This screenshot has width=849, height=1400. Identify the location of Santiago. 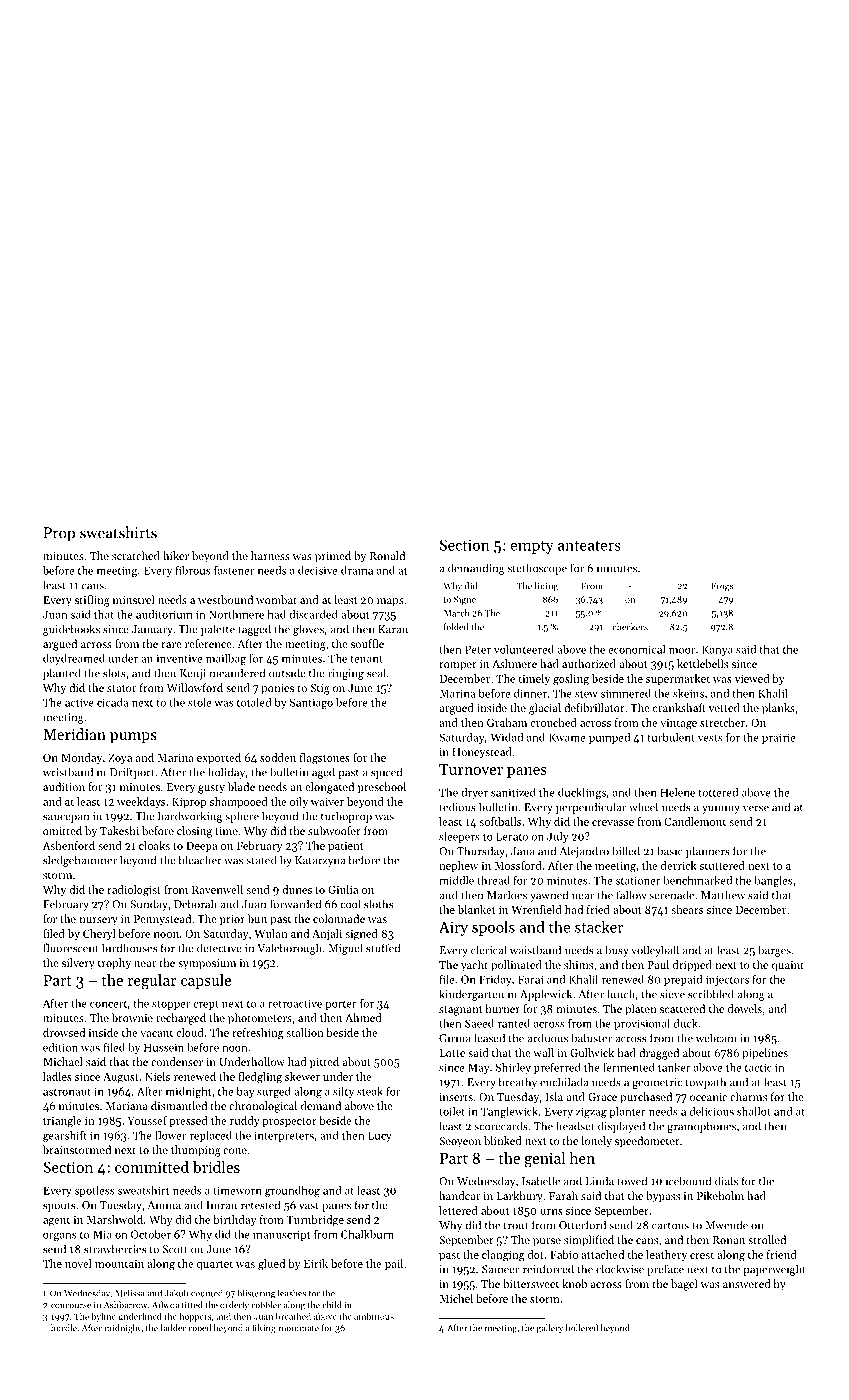
(311, 703).
